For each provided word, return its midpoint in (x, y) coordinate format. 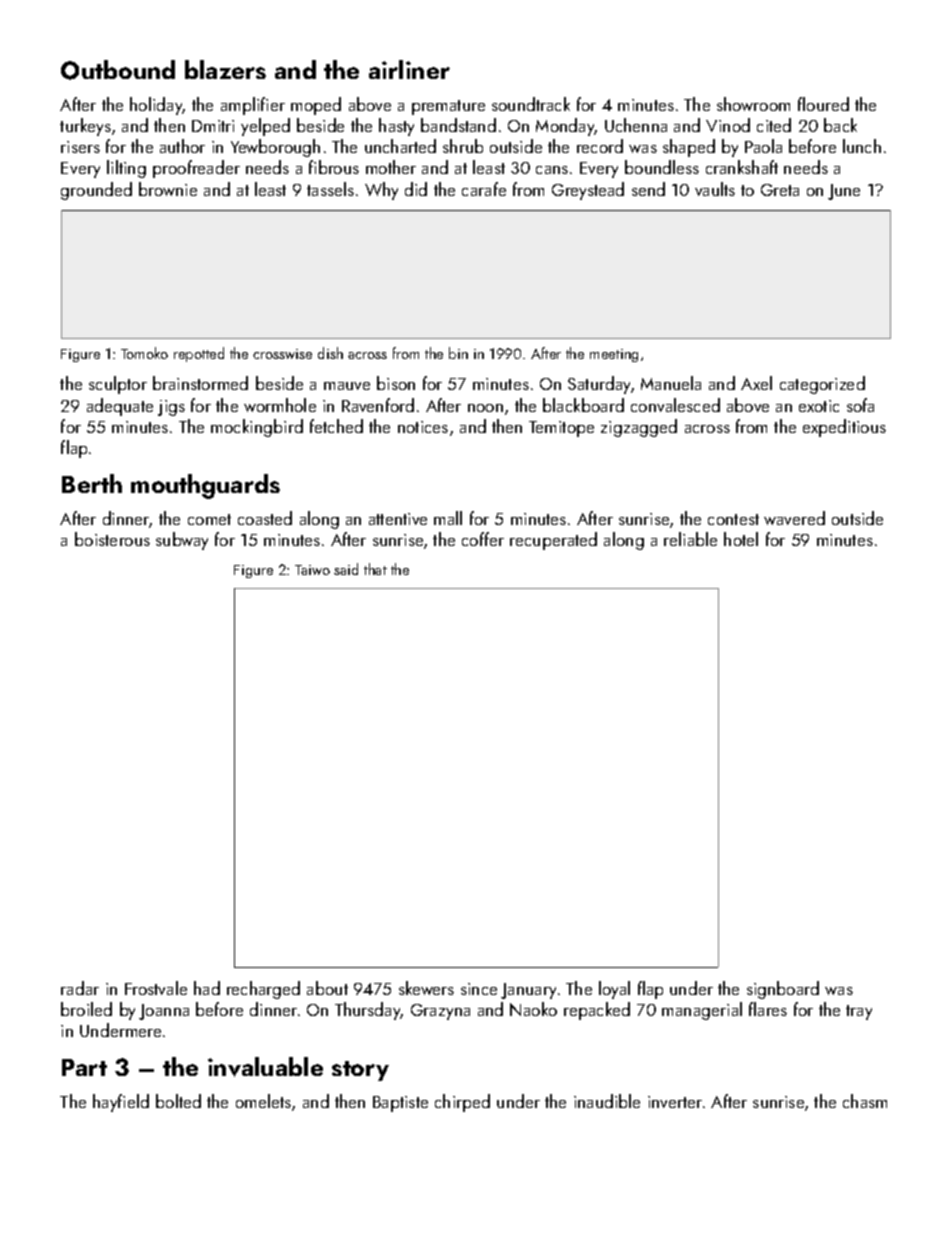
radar (80, 988)
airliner (409, 69)
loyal (614, 990)
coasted (265, 518)
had (207, 988)
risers (80, 147)
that (375, 569)
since (479, 989)
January (528, 991)
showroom (753, 104)
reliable (690, 539)
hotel (741, 539)
